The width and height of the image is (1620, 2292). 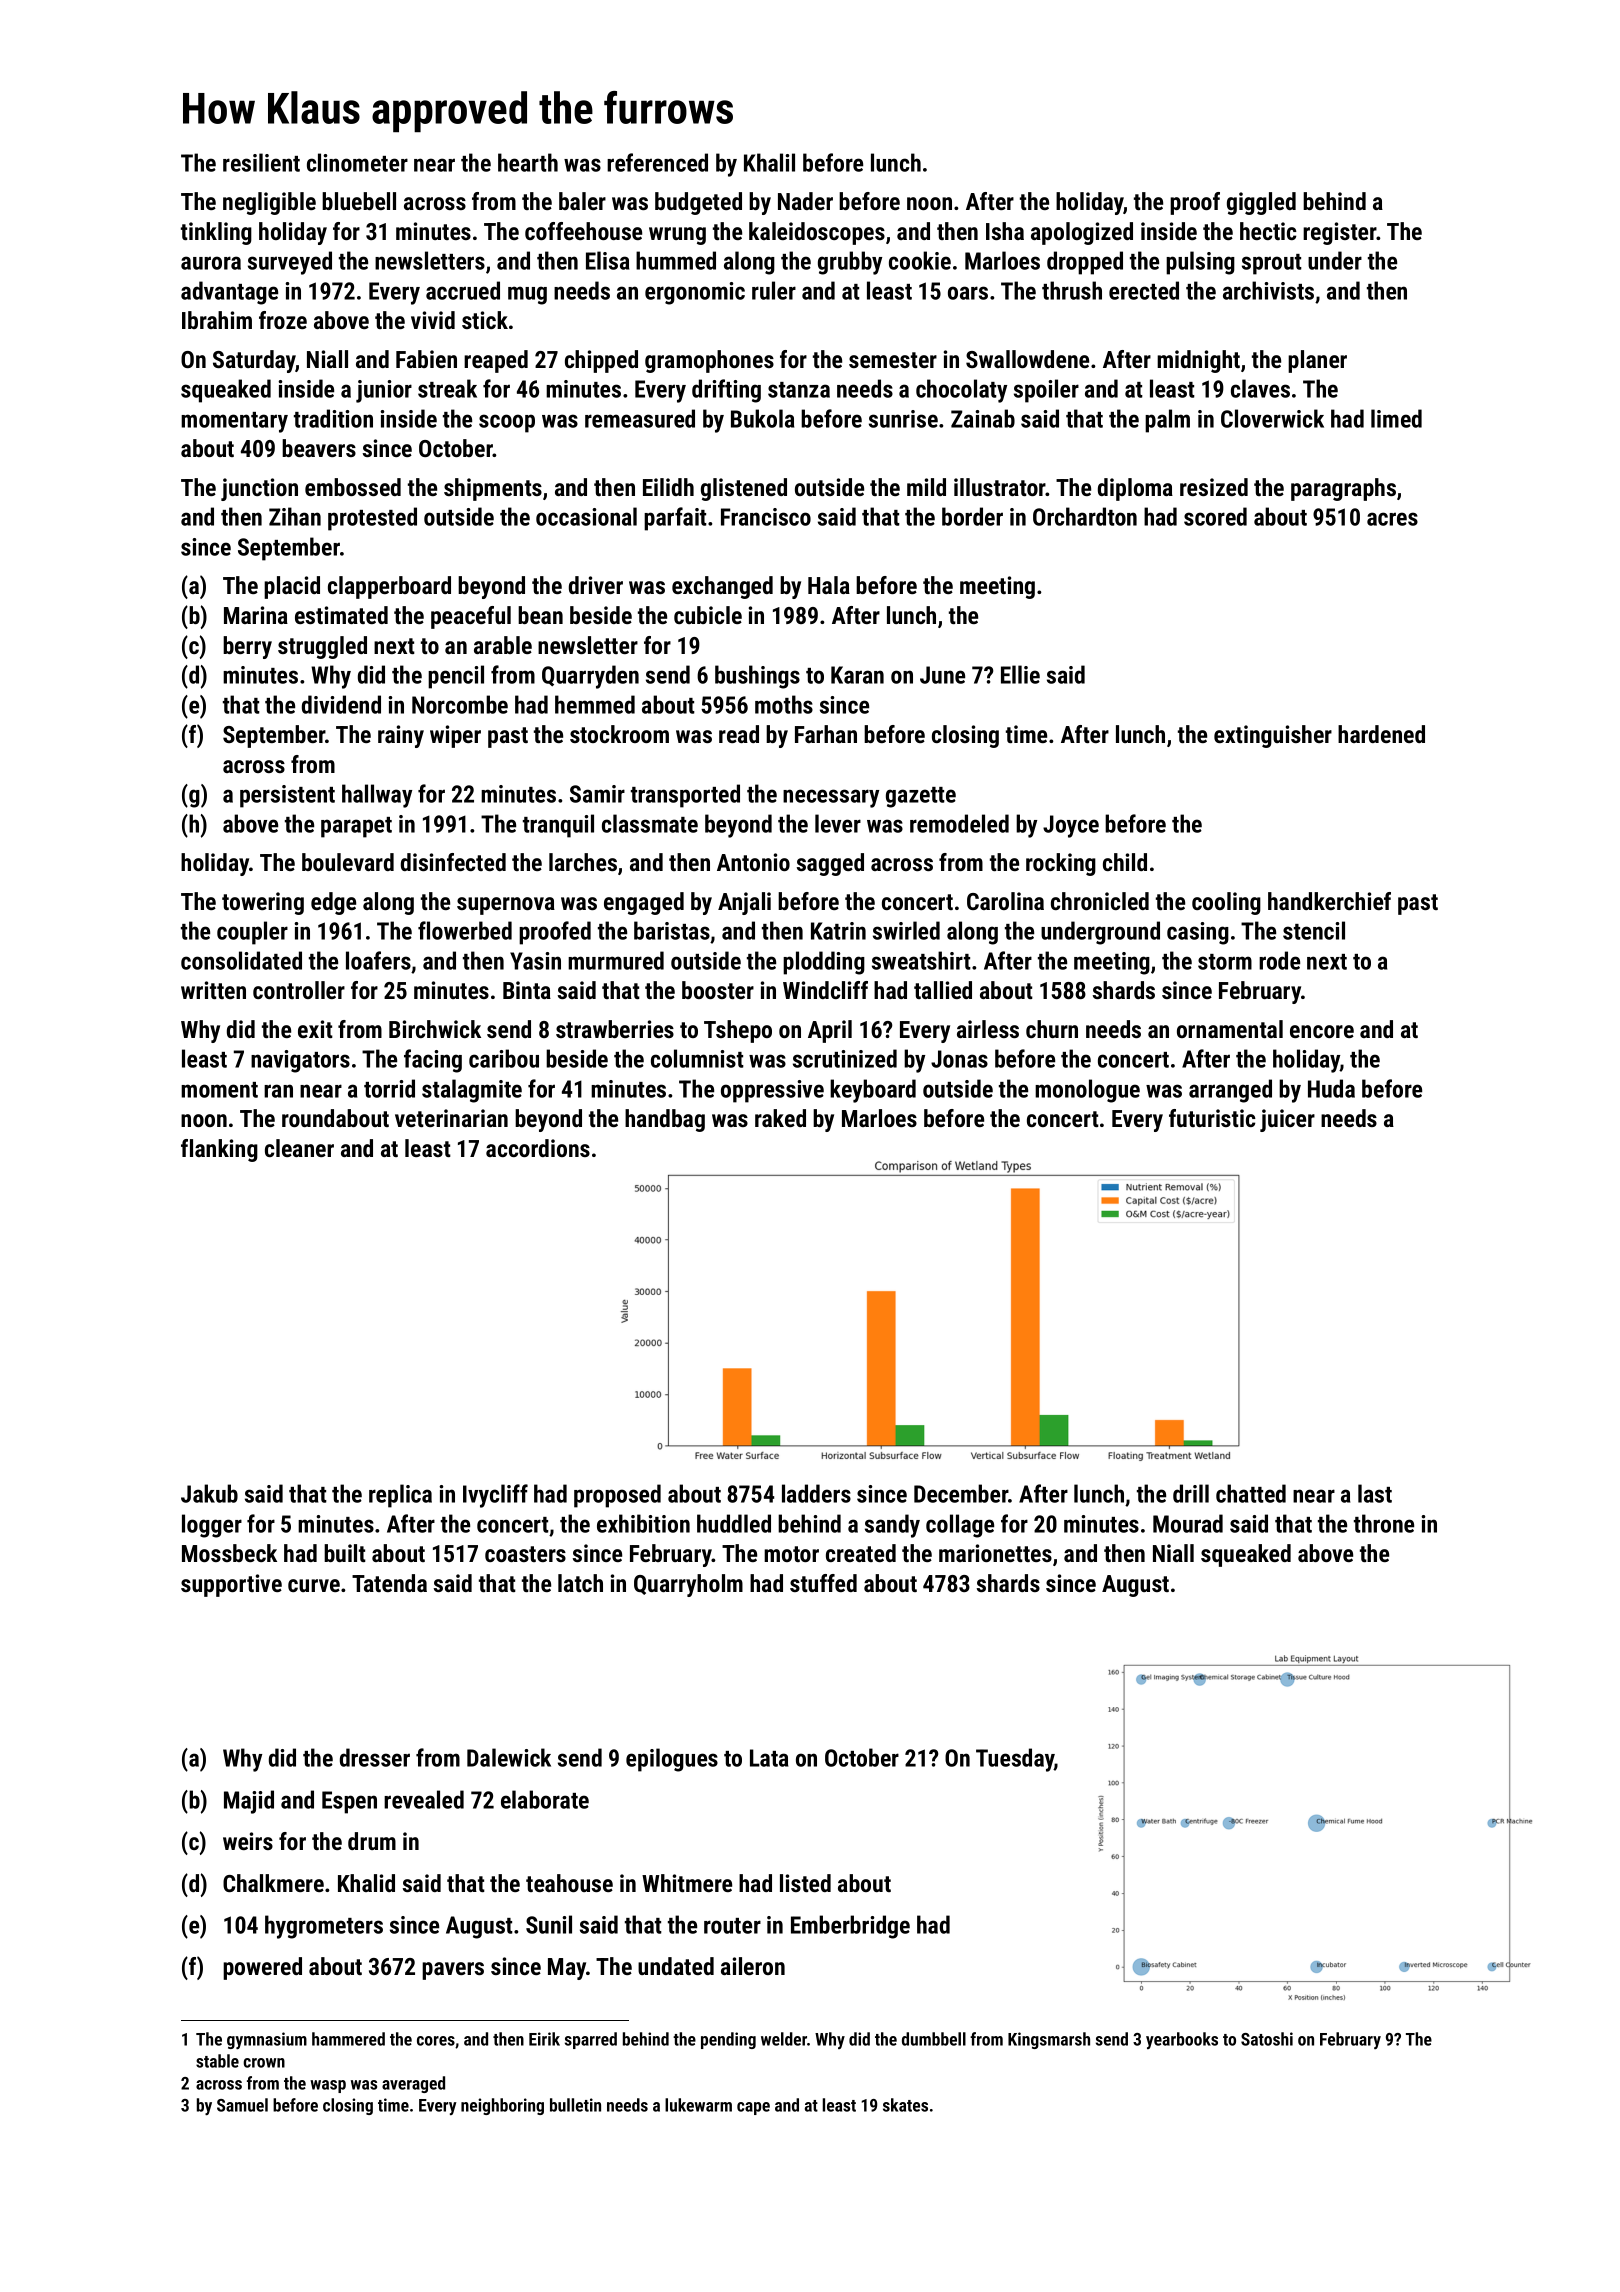 What do you see at coordinates (229, 293) in the image?
I see `advantage` at bounding box center [229, 293].
